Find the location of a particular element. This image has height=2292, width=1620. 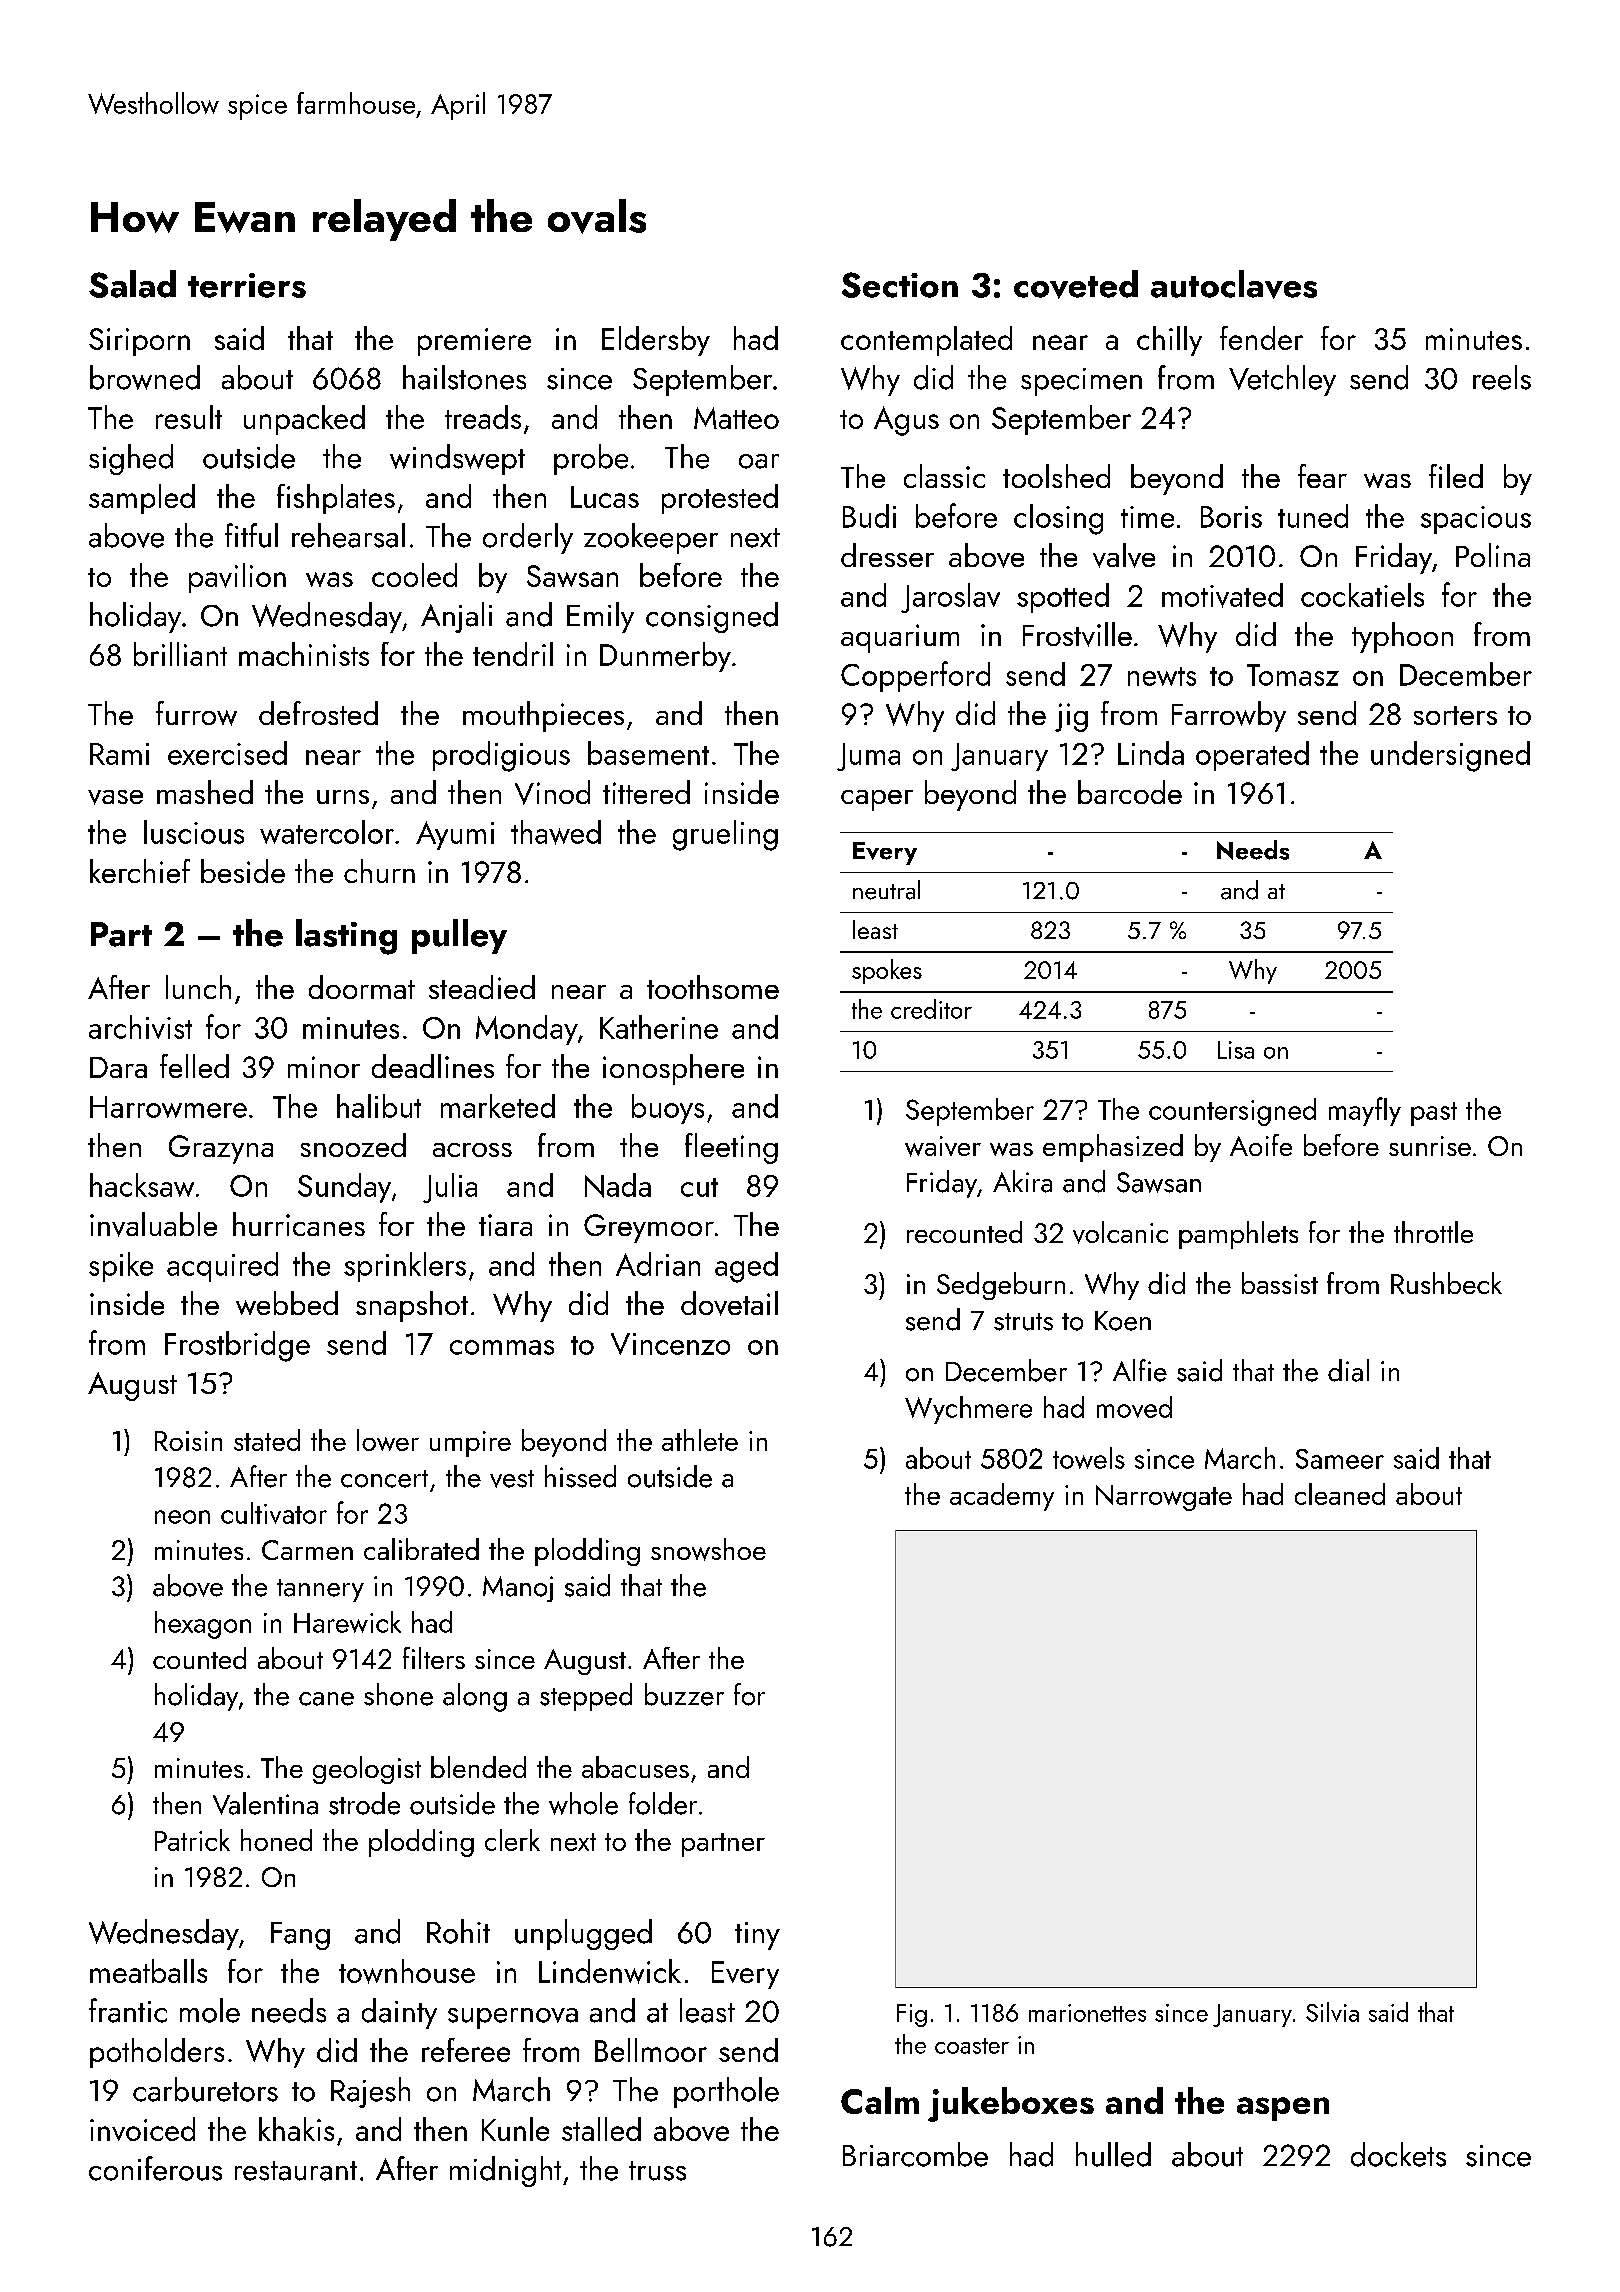

autoclaves is located at coordinates (1234, 284).
